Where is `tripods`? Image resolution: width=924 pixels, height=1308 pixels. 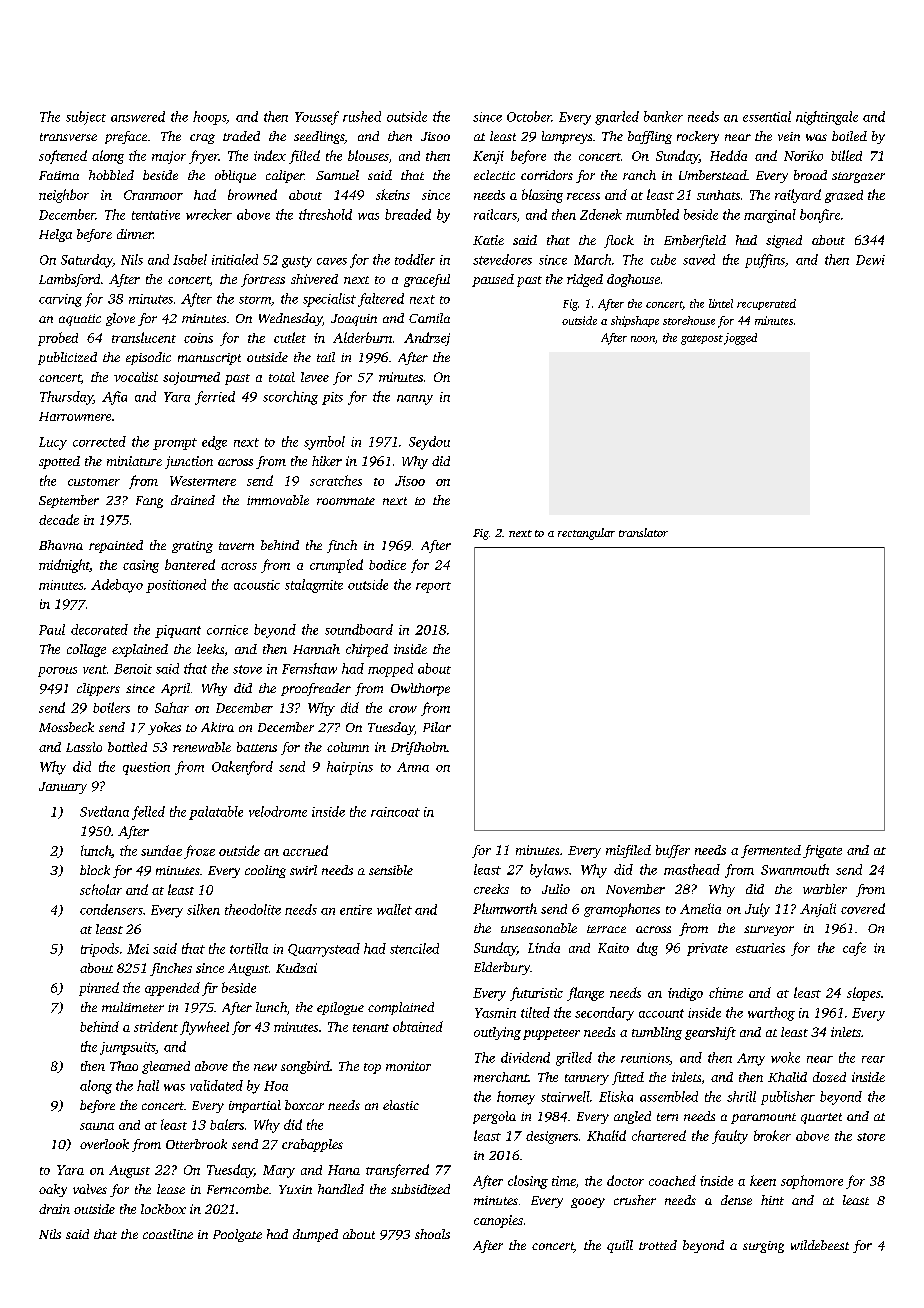 tripods is located at coordinates (100, 950).
